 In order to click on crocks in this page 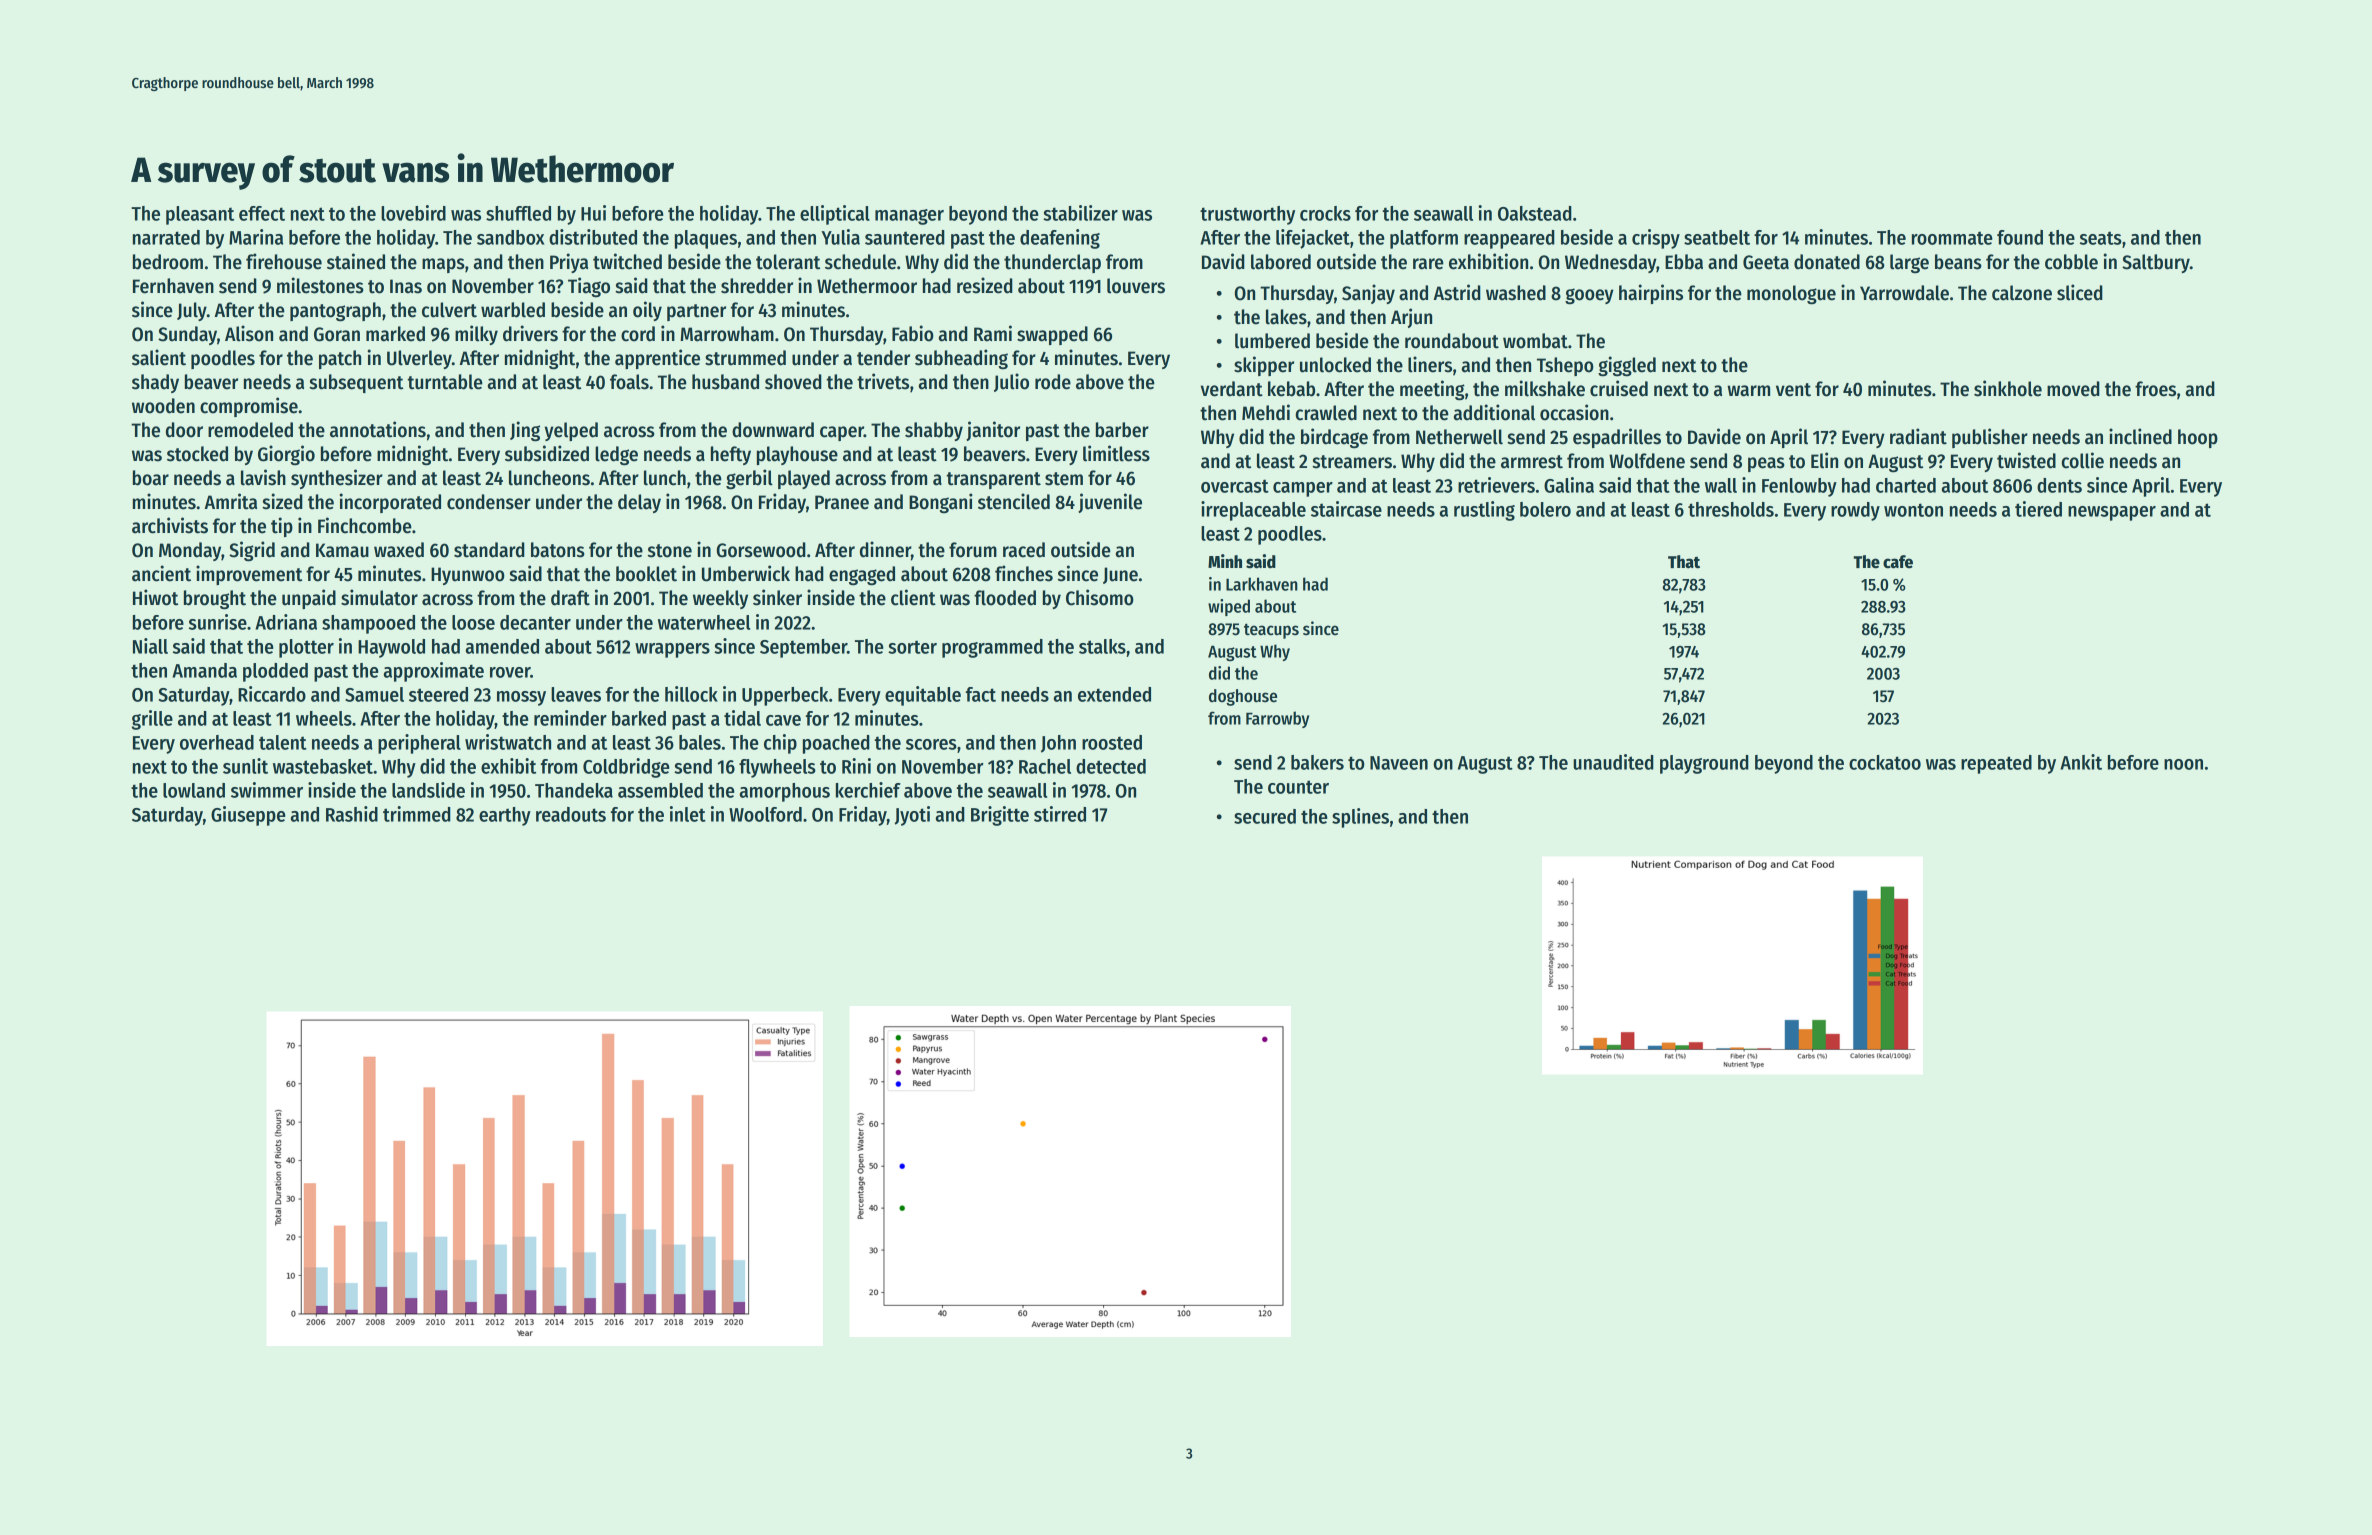, I will do `click(1325, 213)`.
